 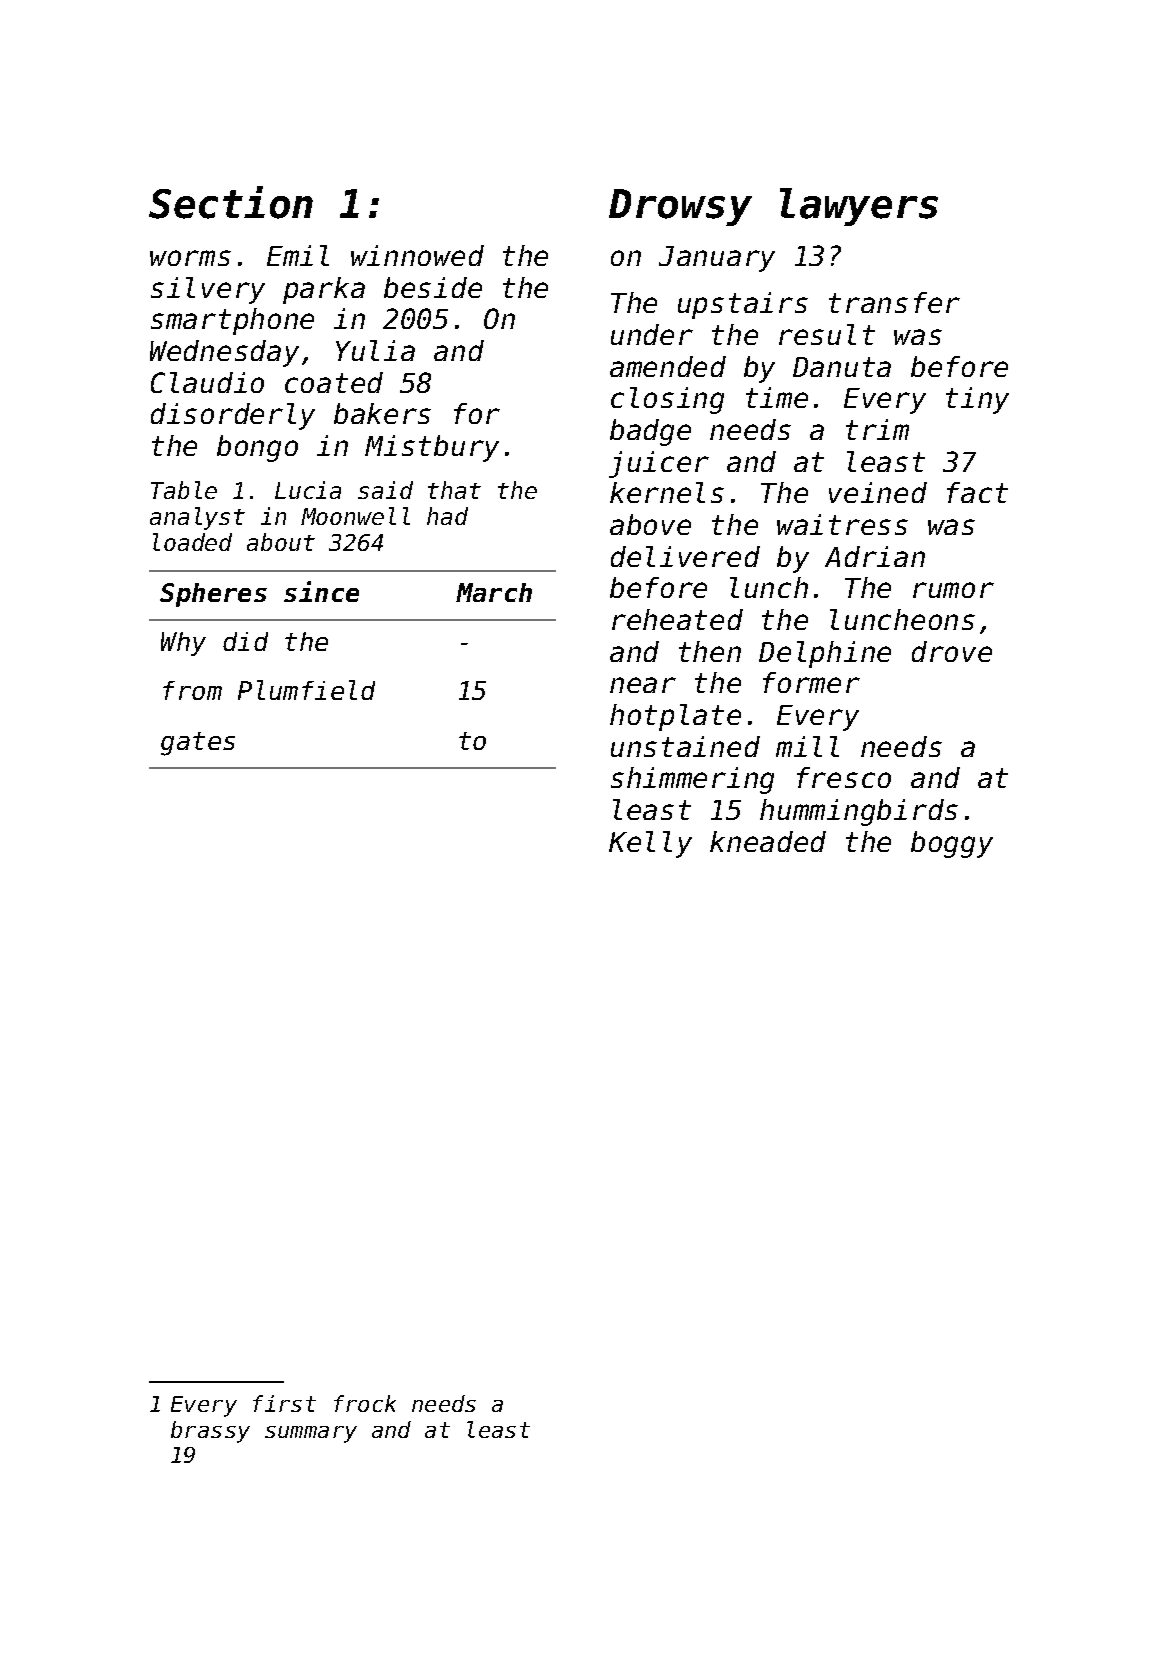 What do you see at coordinates (859, 207) in the screenshot?
I see `lawyers` at bounding box center [859, 207].
